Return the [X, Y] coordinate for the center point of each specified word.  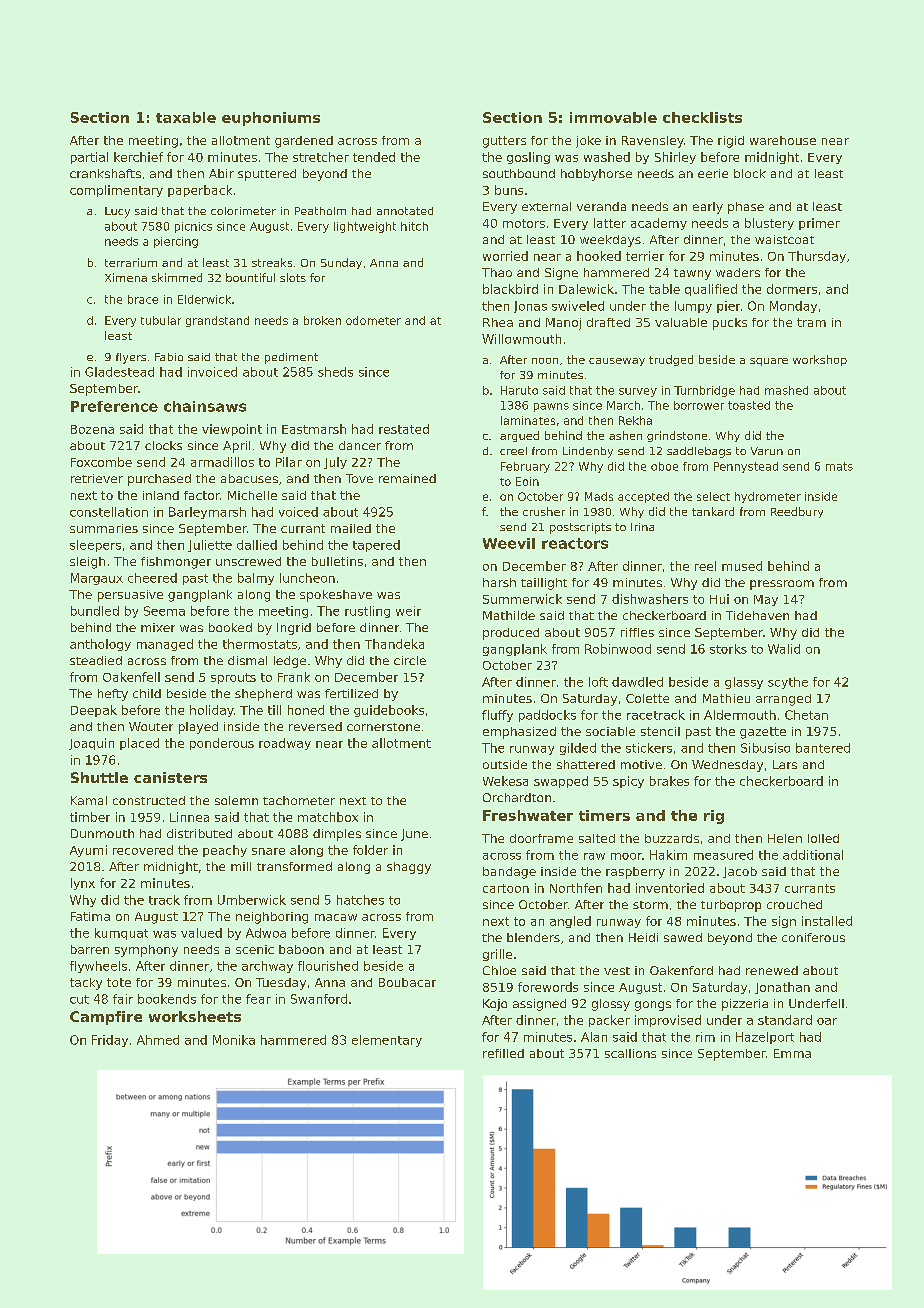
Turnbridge [704, 391]
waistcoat [784, 239]
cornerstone [383, 727]
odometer [373, 320]
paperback [200, 191]
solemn [236, 800]
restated [404, 429]
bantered [823, 748]
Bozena [92, 429]
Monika [234, 1040]
